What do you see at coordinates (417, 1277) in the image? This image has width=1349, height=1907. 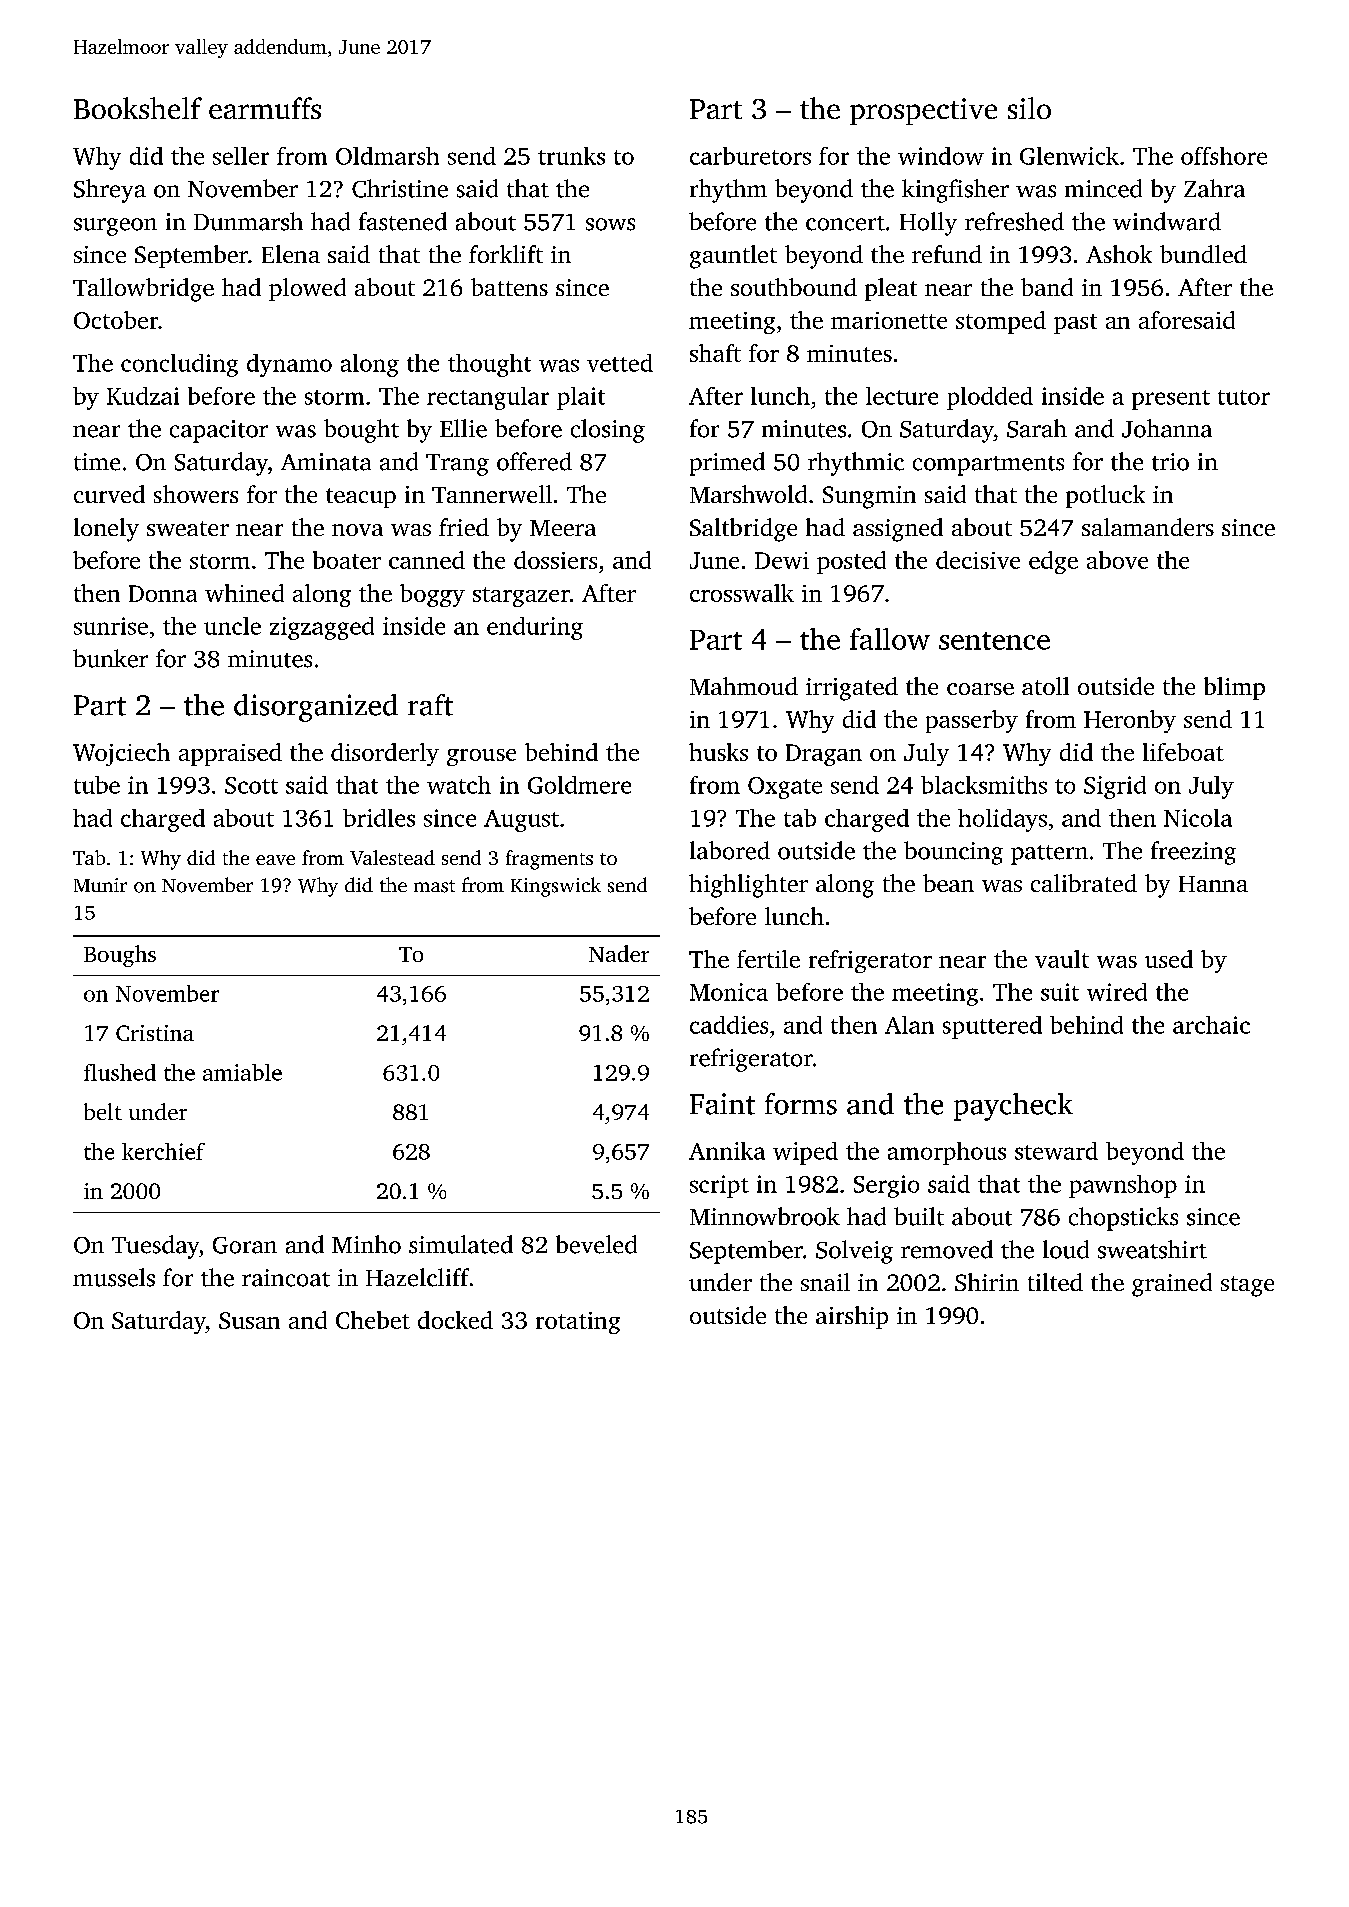 I see `Hazelcliff` at bounding box center [417, 1277].
